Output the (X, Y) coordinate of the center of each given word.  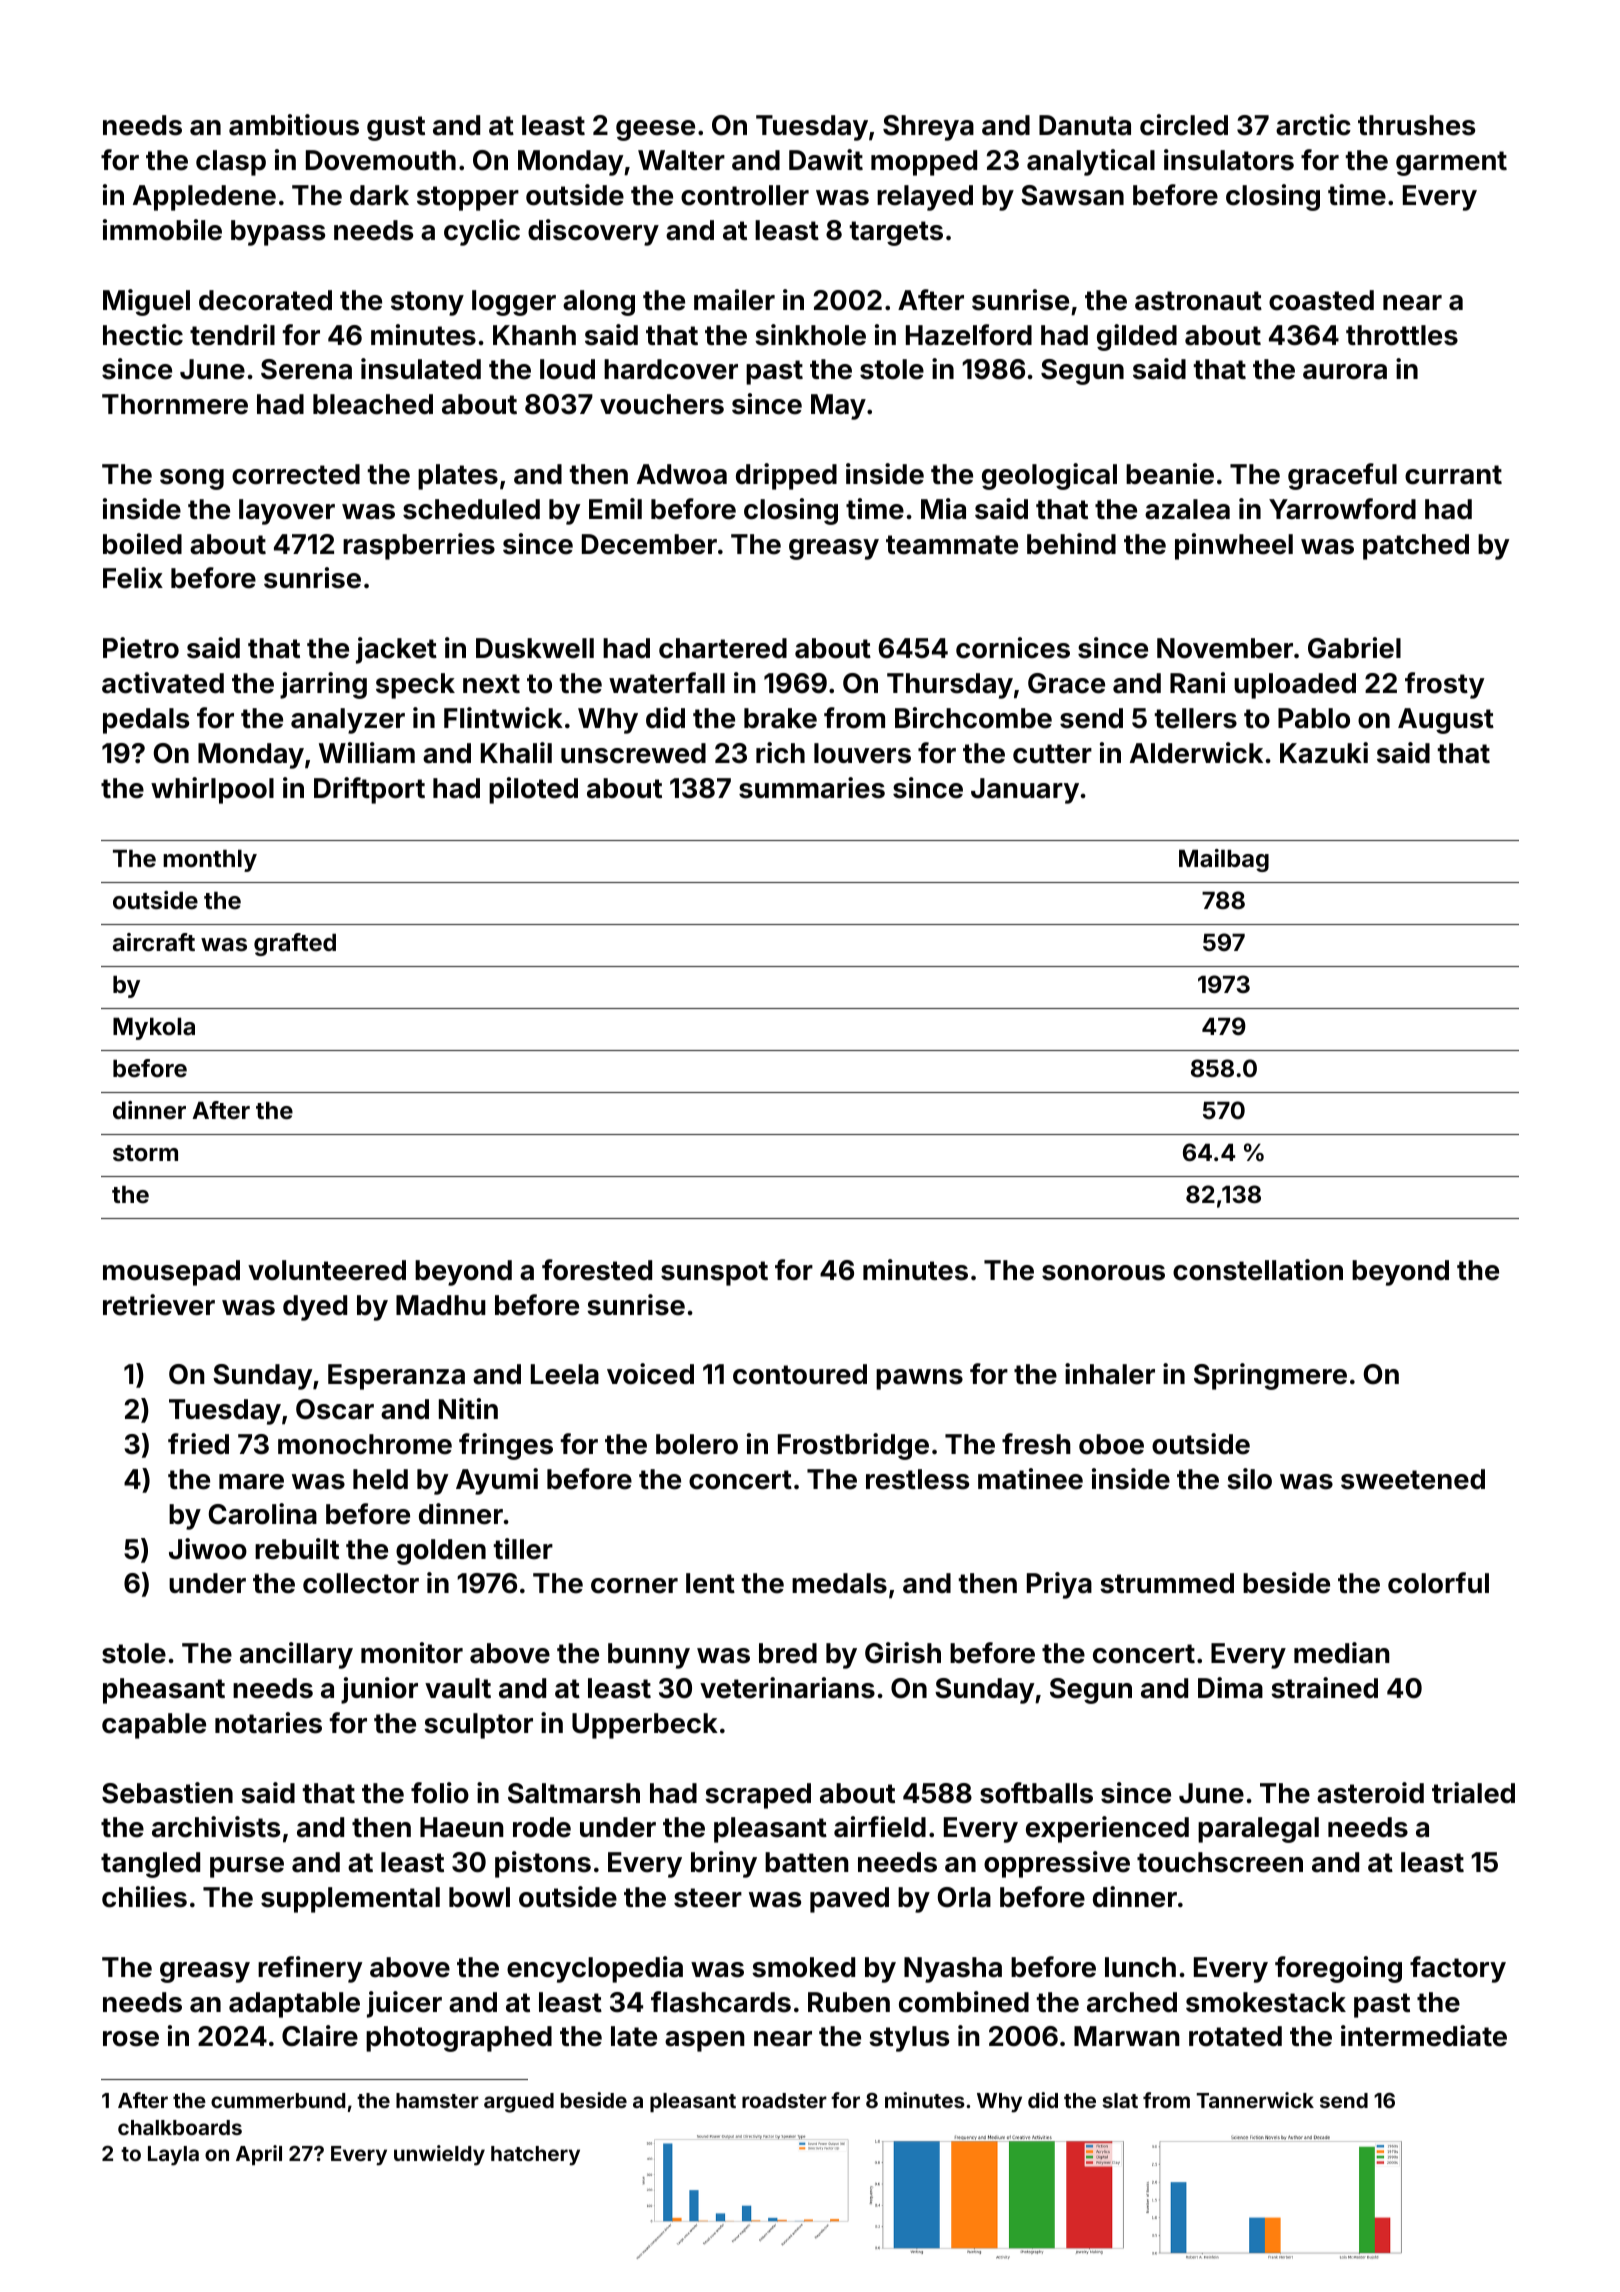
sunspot (714, 1273)
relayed (925, 198)
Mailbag (1224, 860)
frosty (1445, 685)
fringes (506, 1446)
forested (597, 1270)
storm (145, 1153)
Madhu (441, 1305)
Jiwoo (208, 1549)
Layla (173, 2156)
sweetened (1413, 1479)
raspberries (419, 546)
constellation (1258, 1270)
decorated (265, 300)
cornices (1013, 648)
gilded (1137, 337)
